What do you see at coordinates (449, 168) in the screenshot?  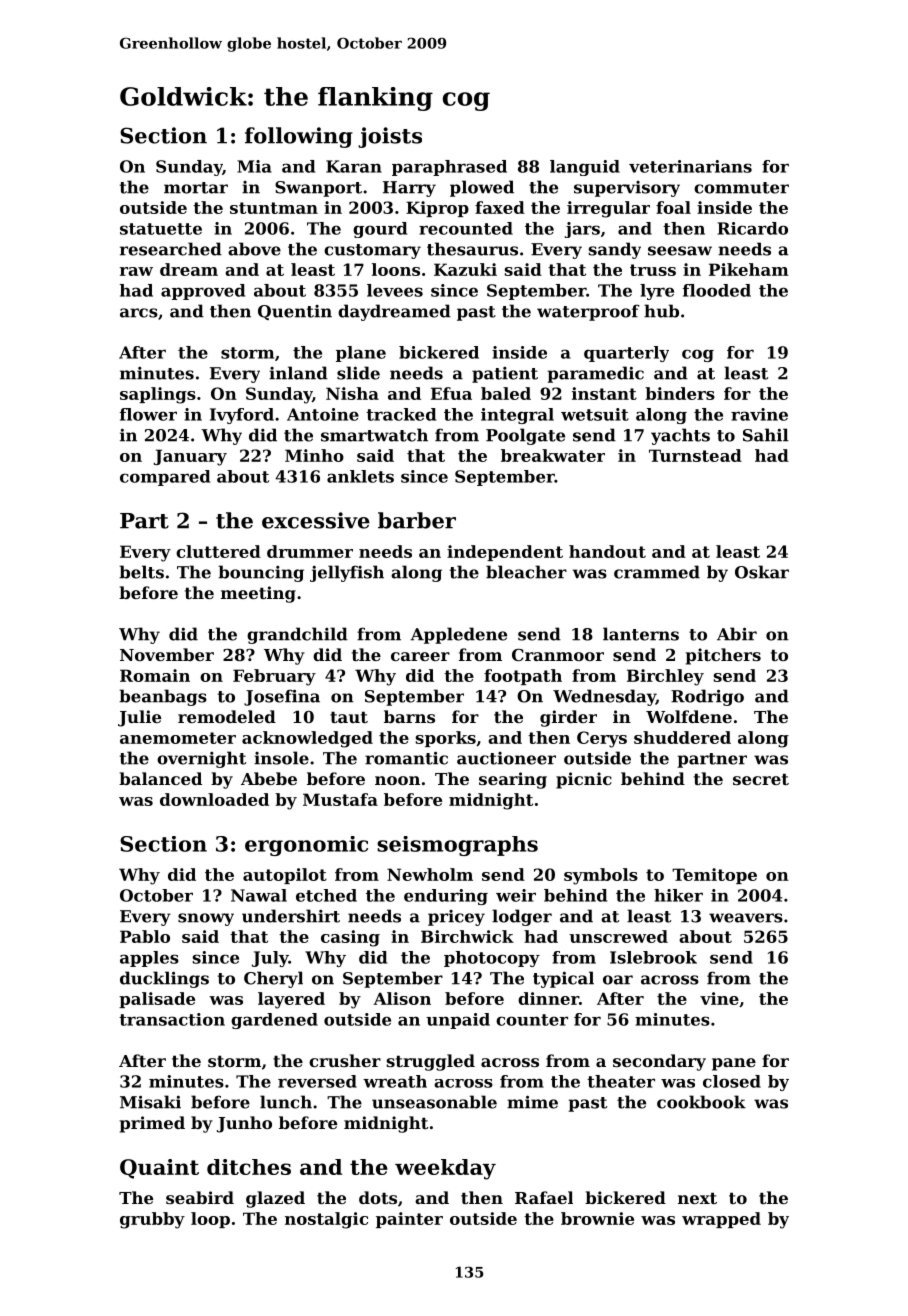 I see `paraphrased` at bounding box center [449, 168].
